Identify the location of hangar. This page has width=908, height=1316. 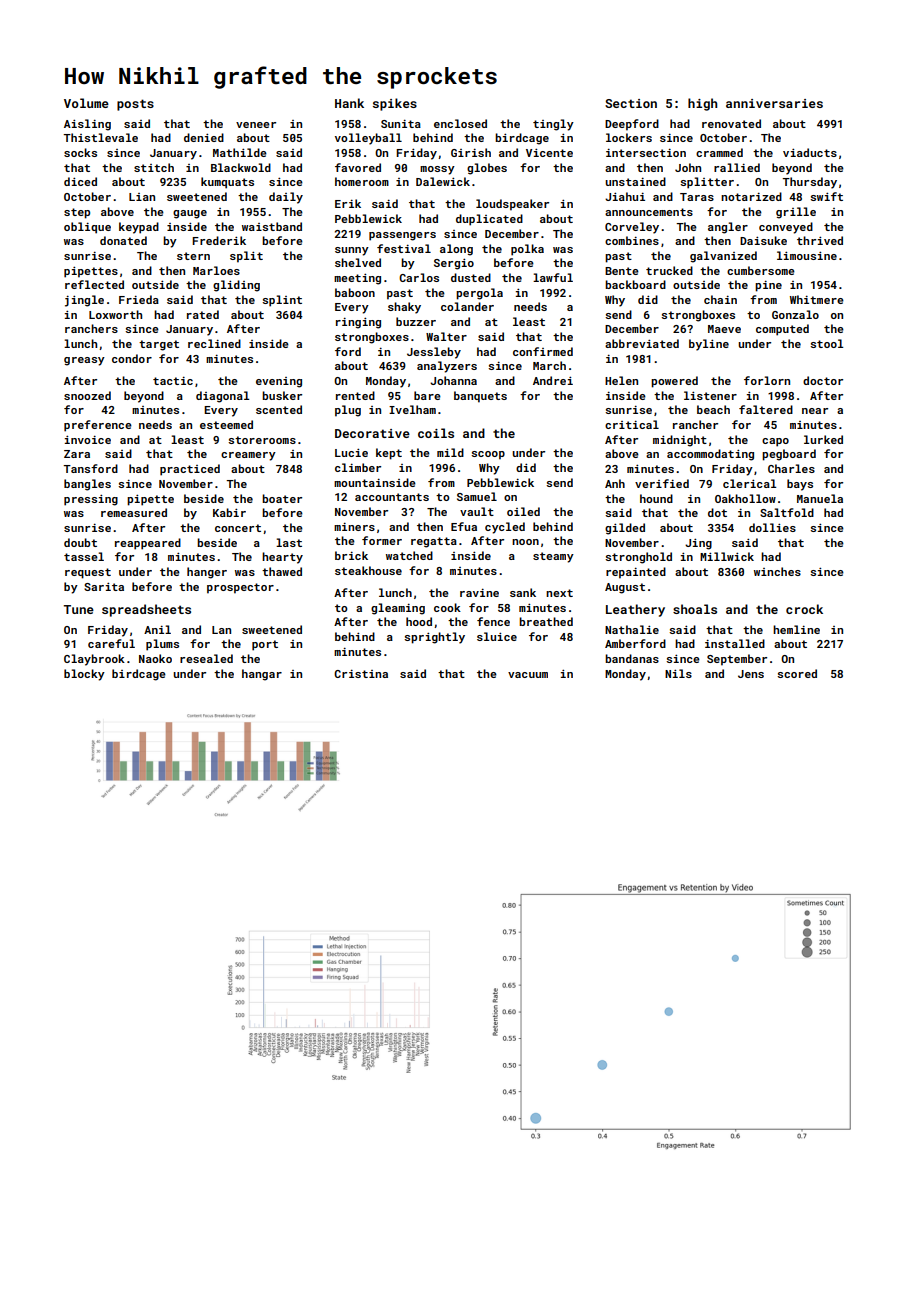
(262, 675).
